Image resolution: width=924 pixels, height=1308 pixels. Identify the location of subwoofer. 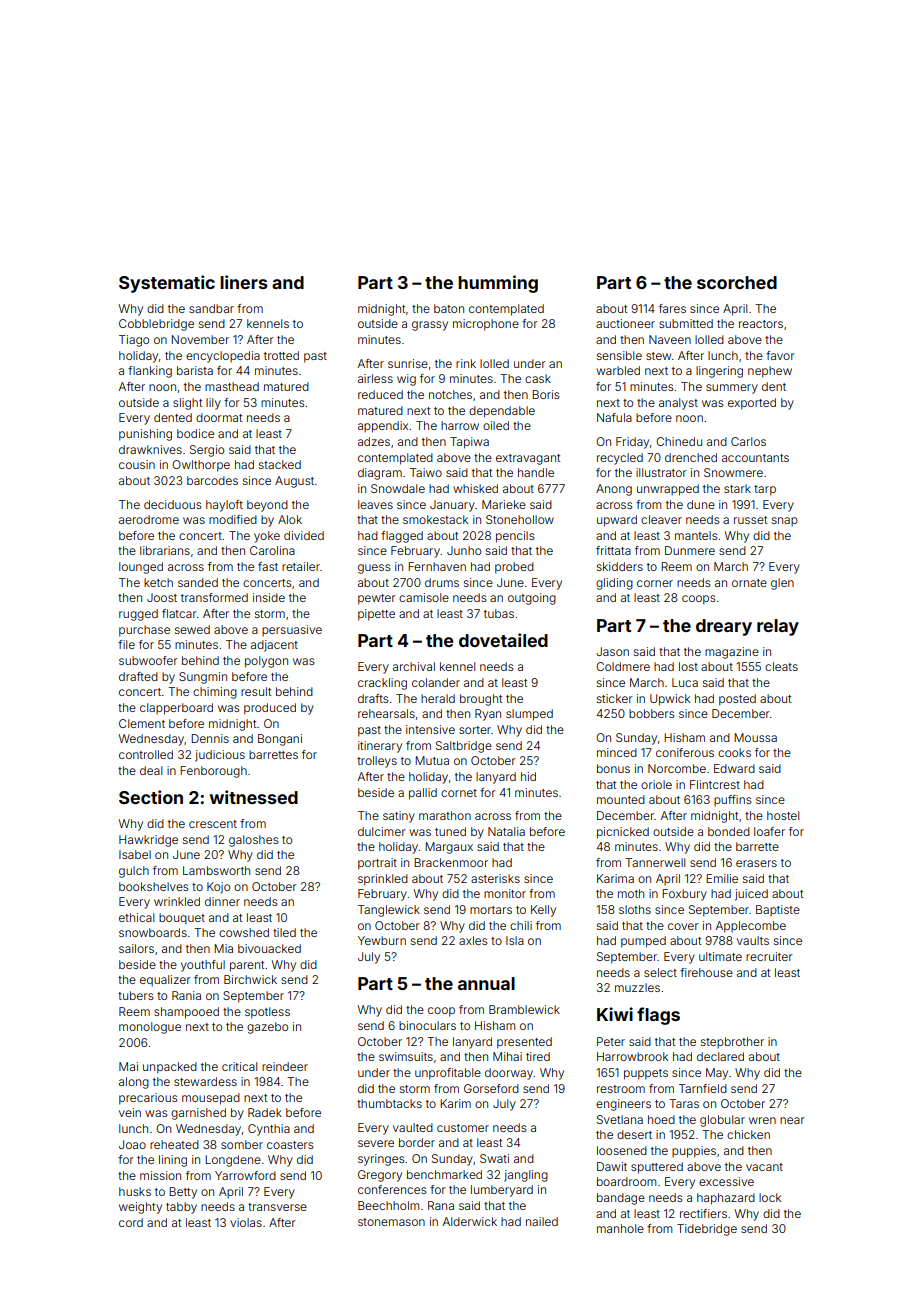
(148, 660).
